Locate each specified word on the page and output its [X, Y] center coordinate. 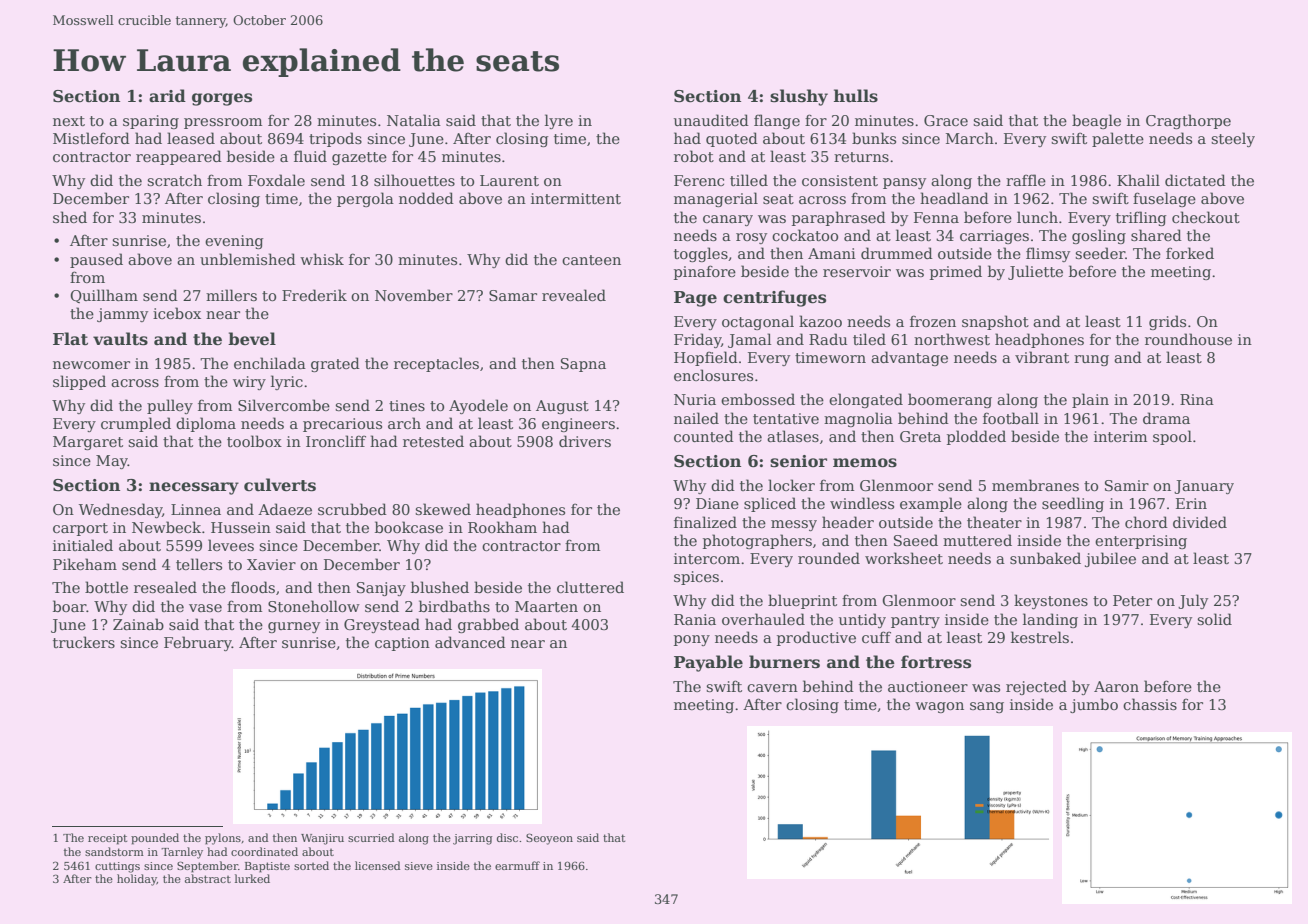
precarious [342, 425]
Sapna [583, 365]
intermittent [576, 198]
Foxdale [276, 180]
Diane [717, 503]
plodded [976, 437]
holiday [137, 880]
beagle [1096, 121]
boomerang [950, 400]
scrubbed [352, 509]
